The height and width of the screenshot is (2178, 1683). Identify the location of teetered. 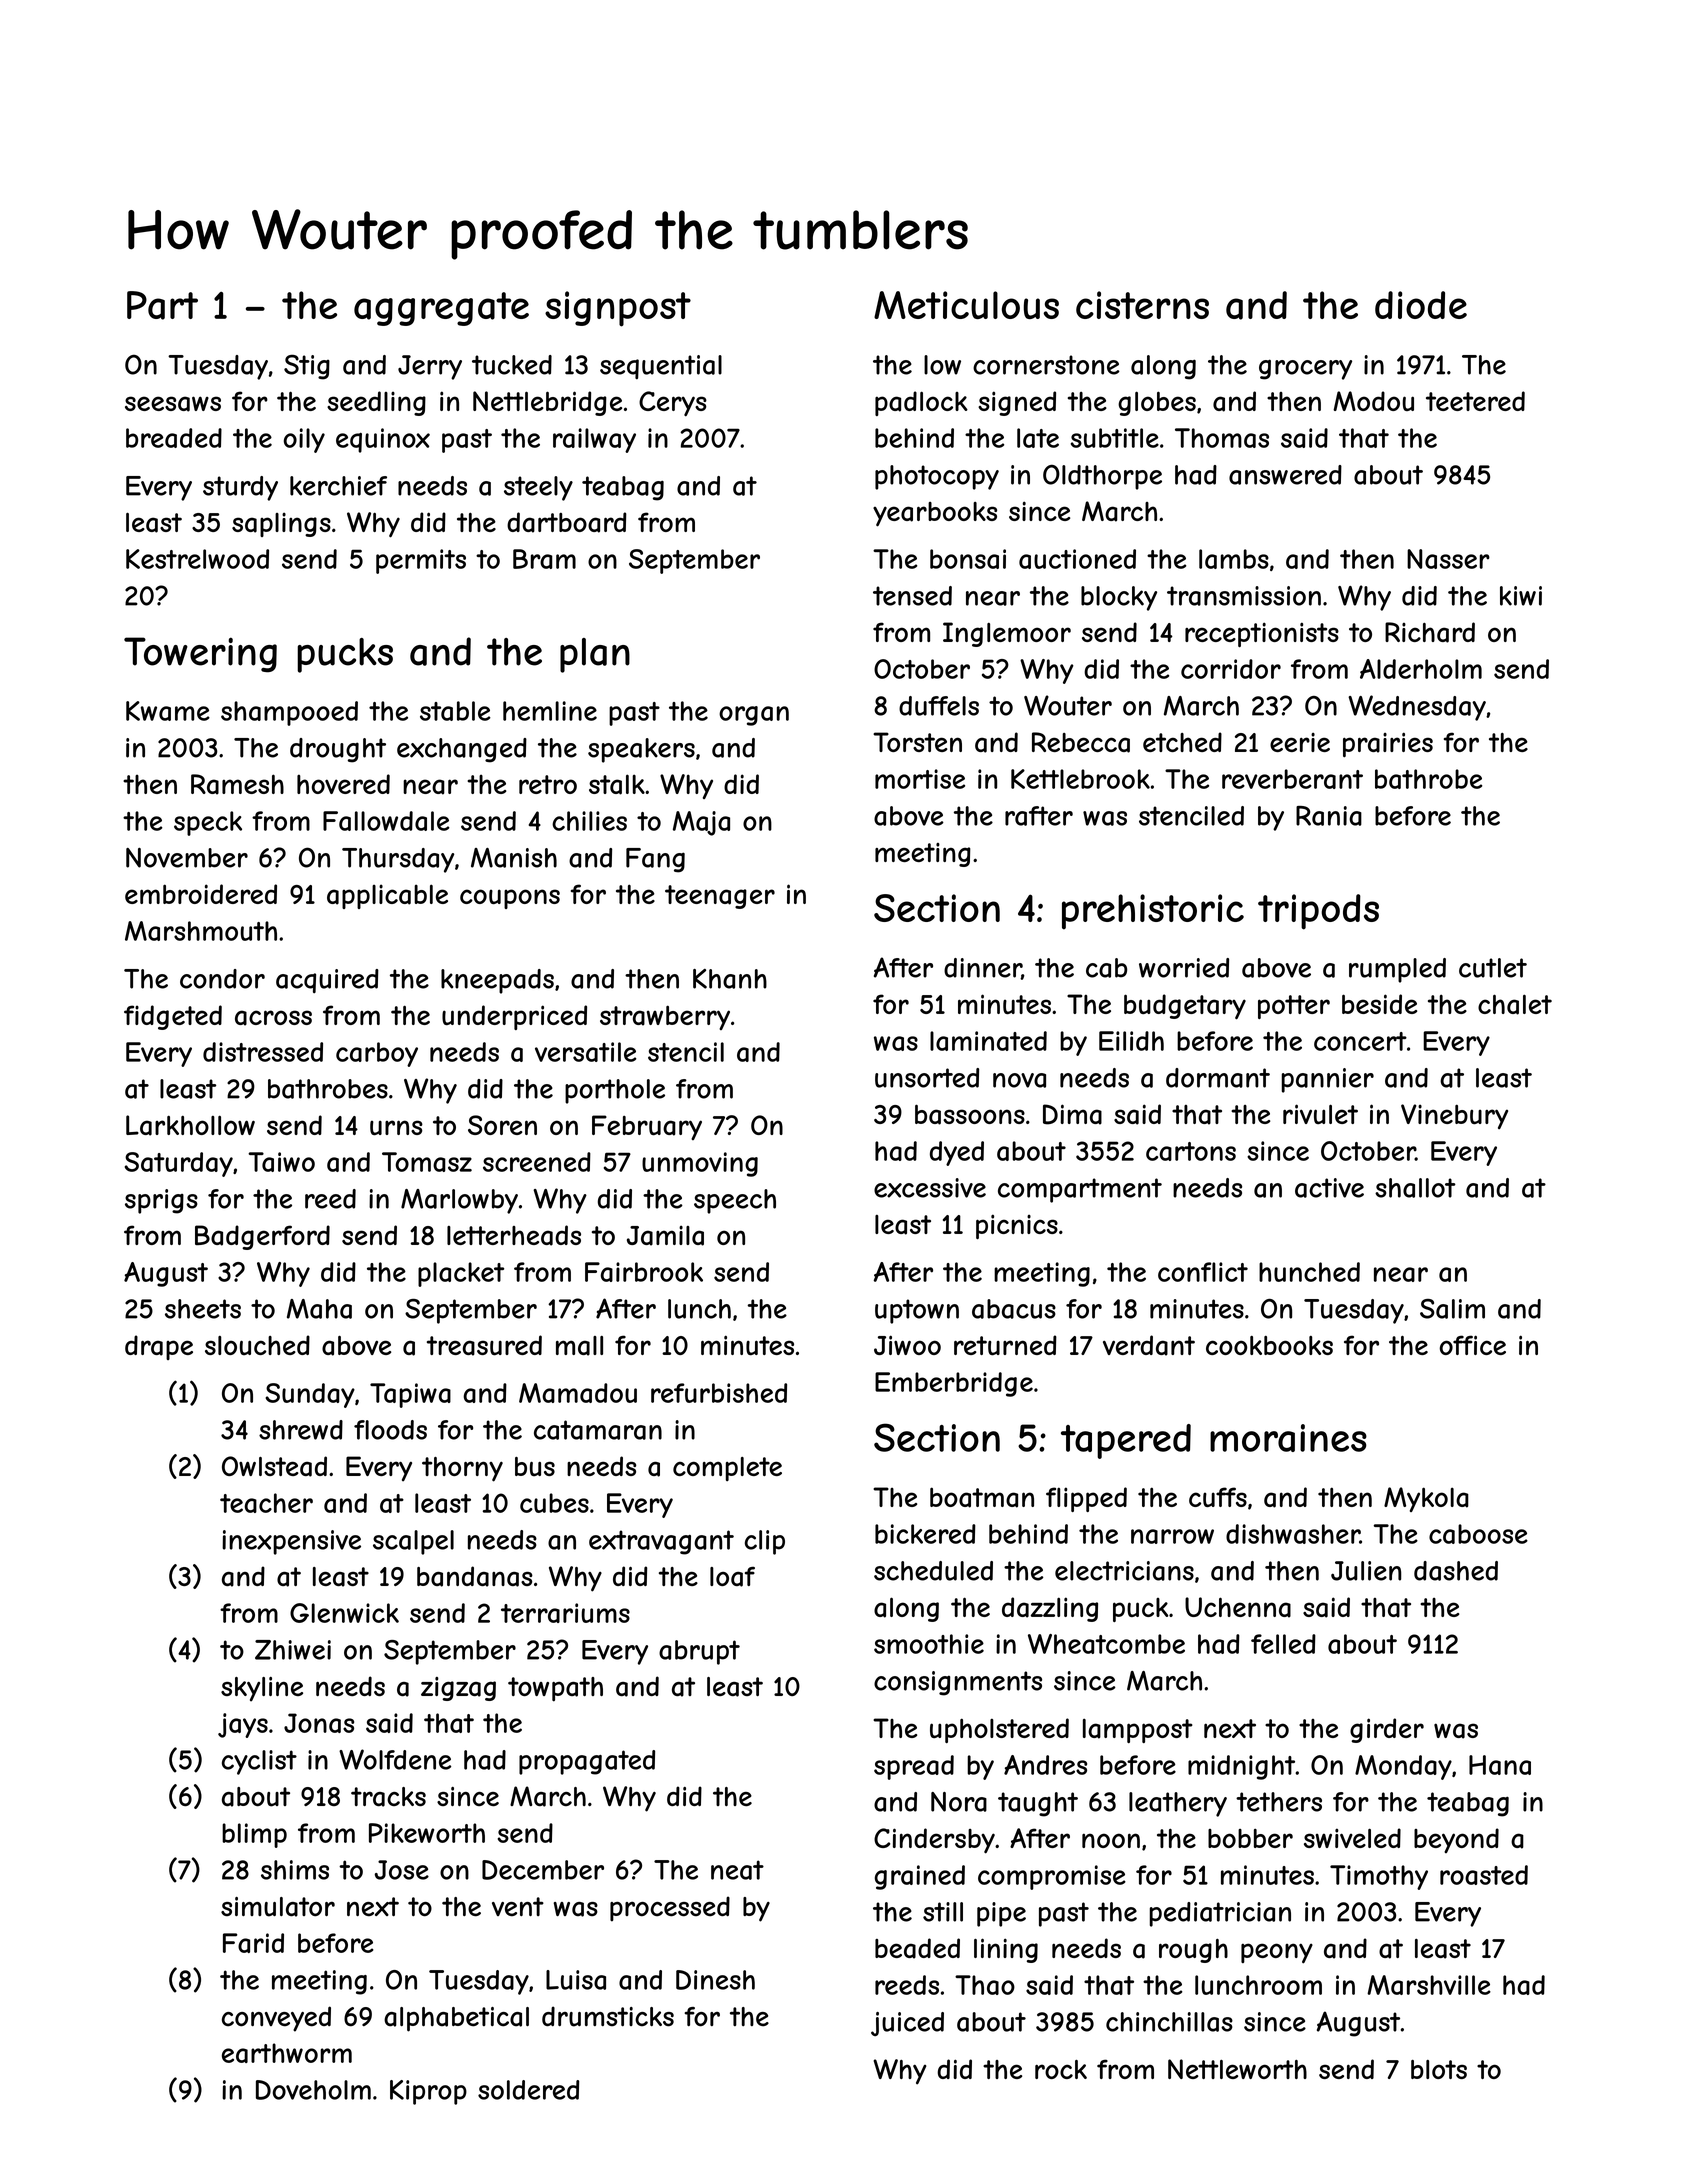
(1475, 401).
